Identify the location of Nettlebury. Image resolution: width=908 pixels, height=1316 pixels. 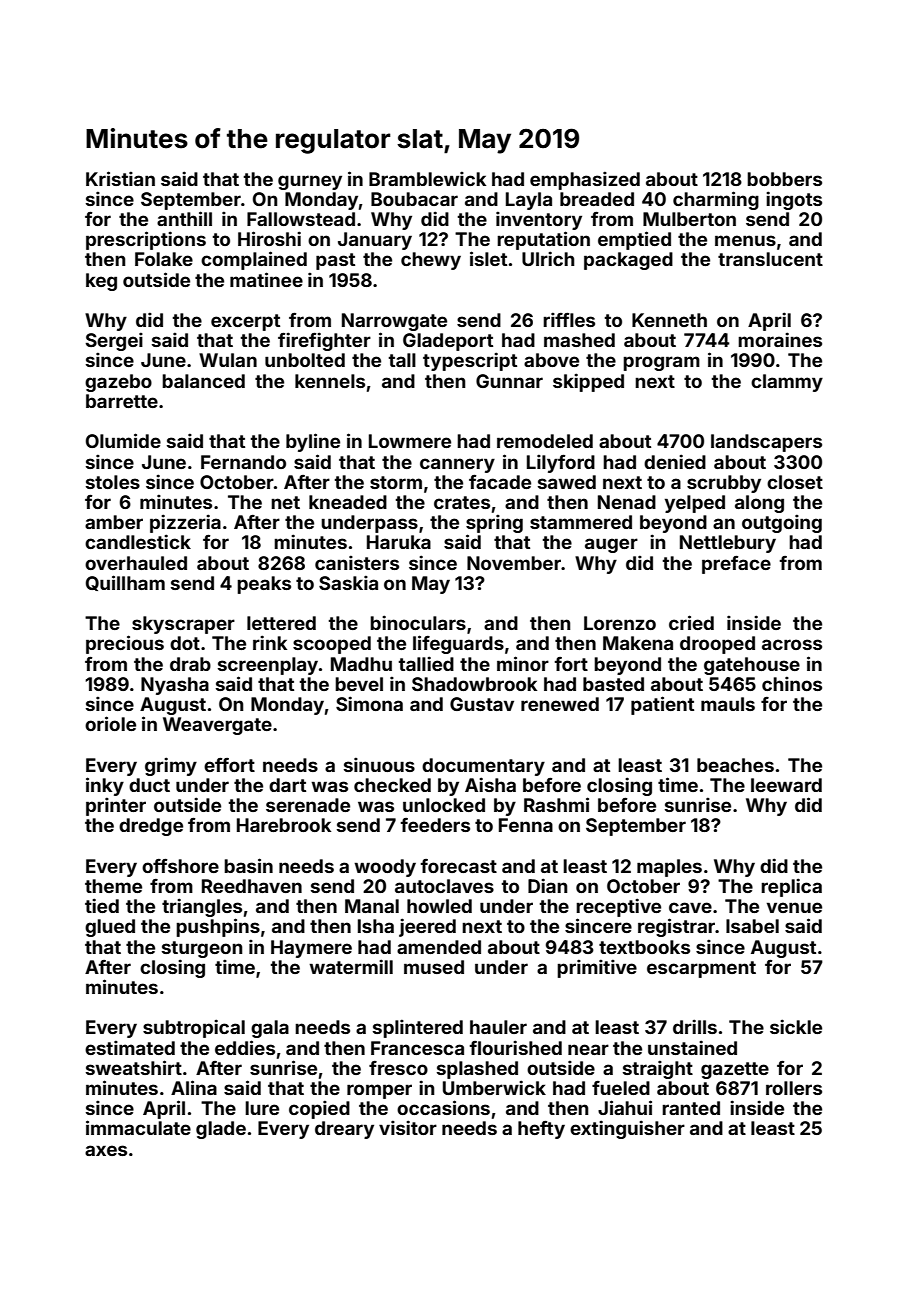
(728, 544).
